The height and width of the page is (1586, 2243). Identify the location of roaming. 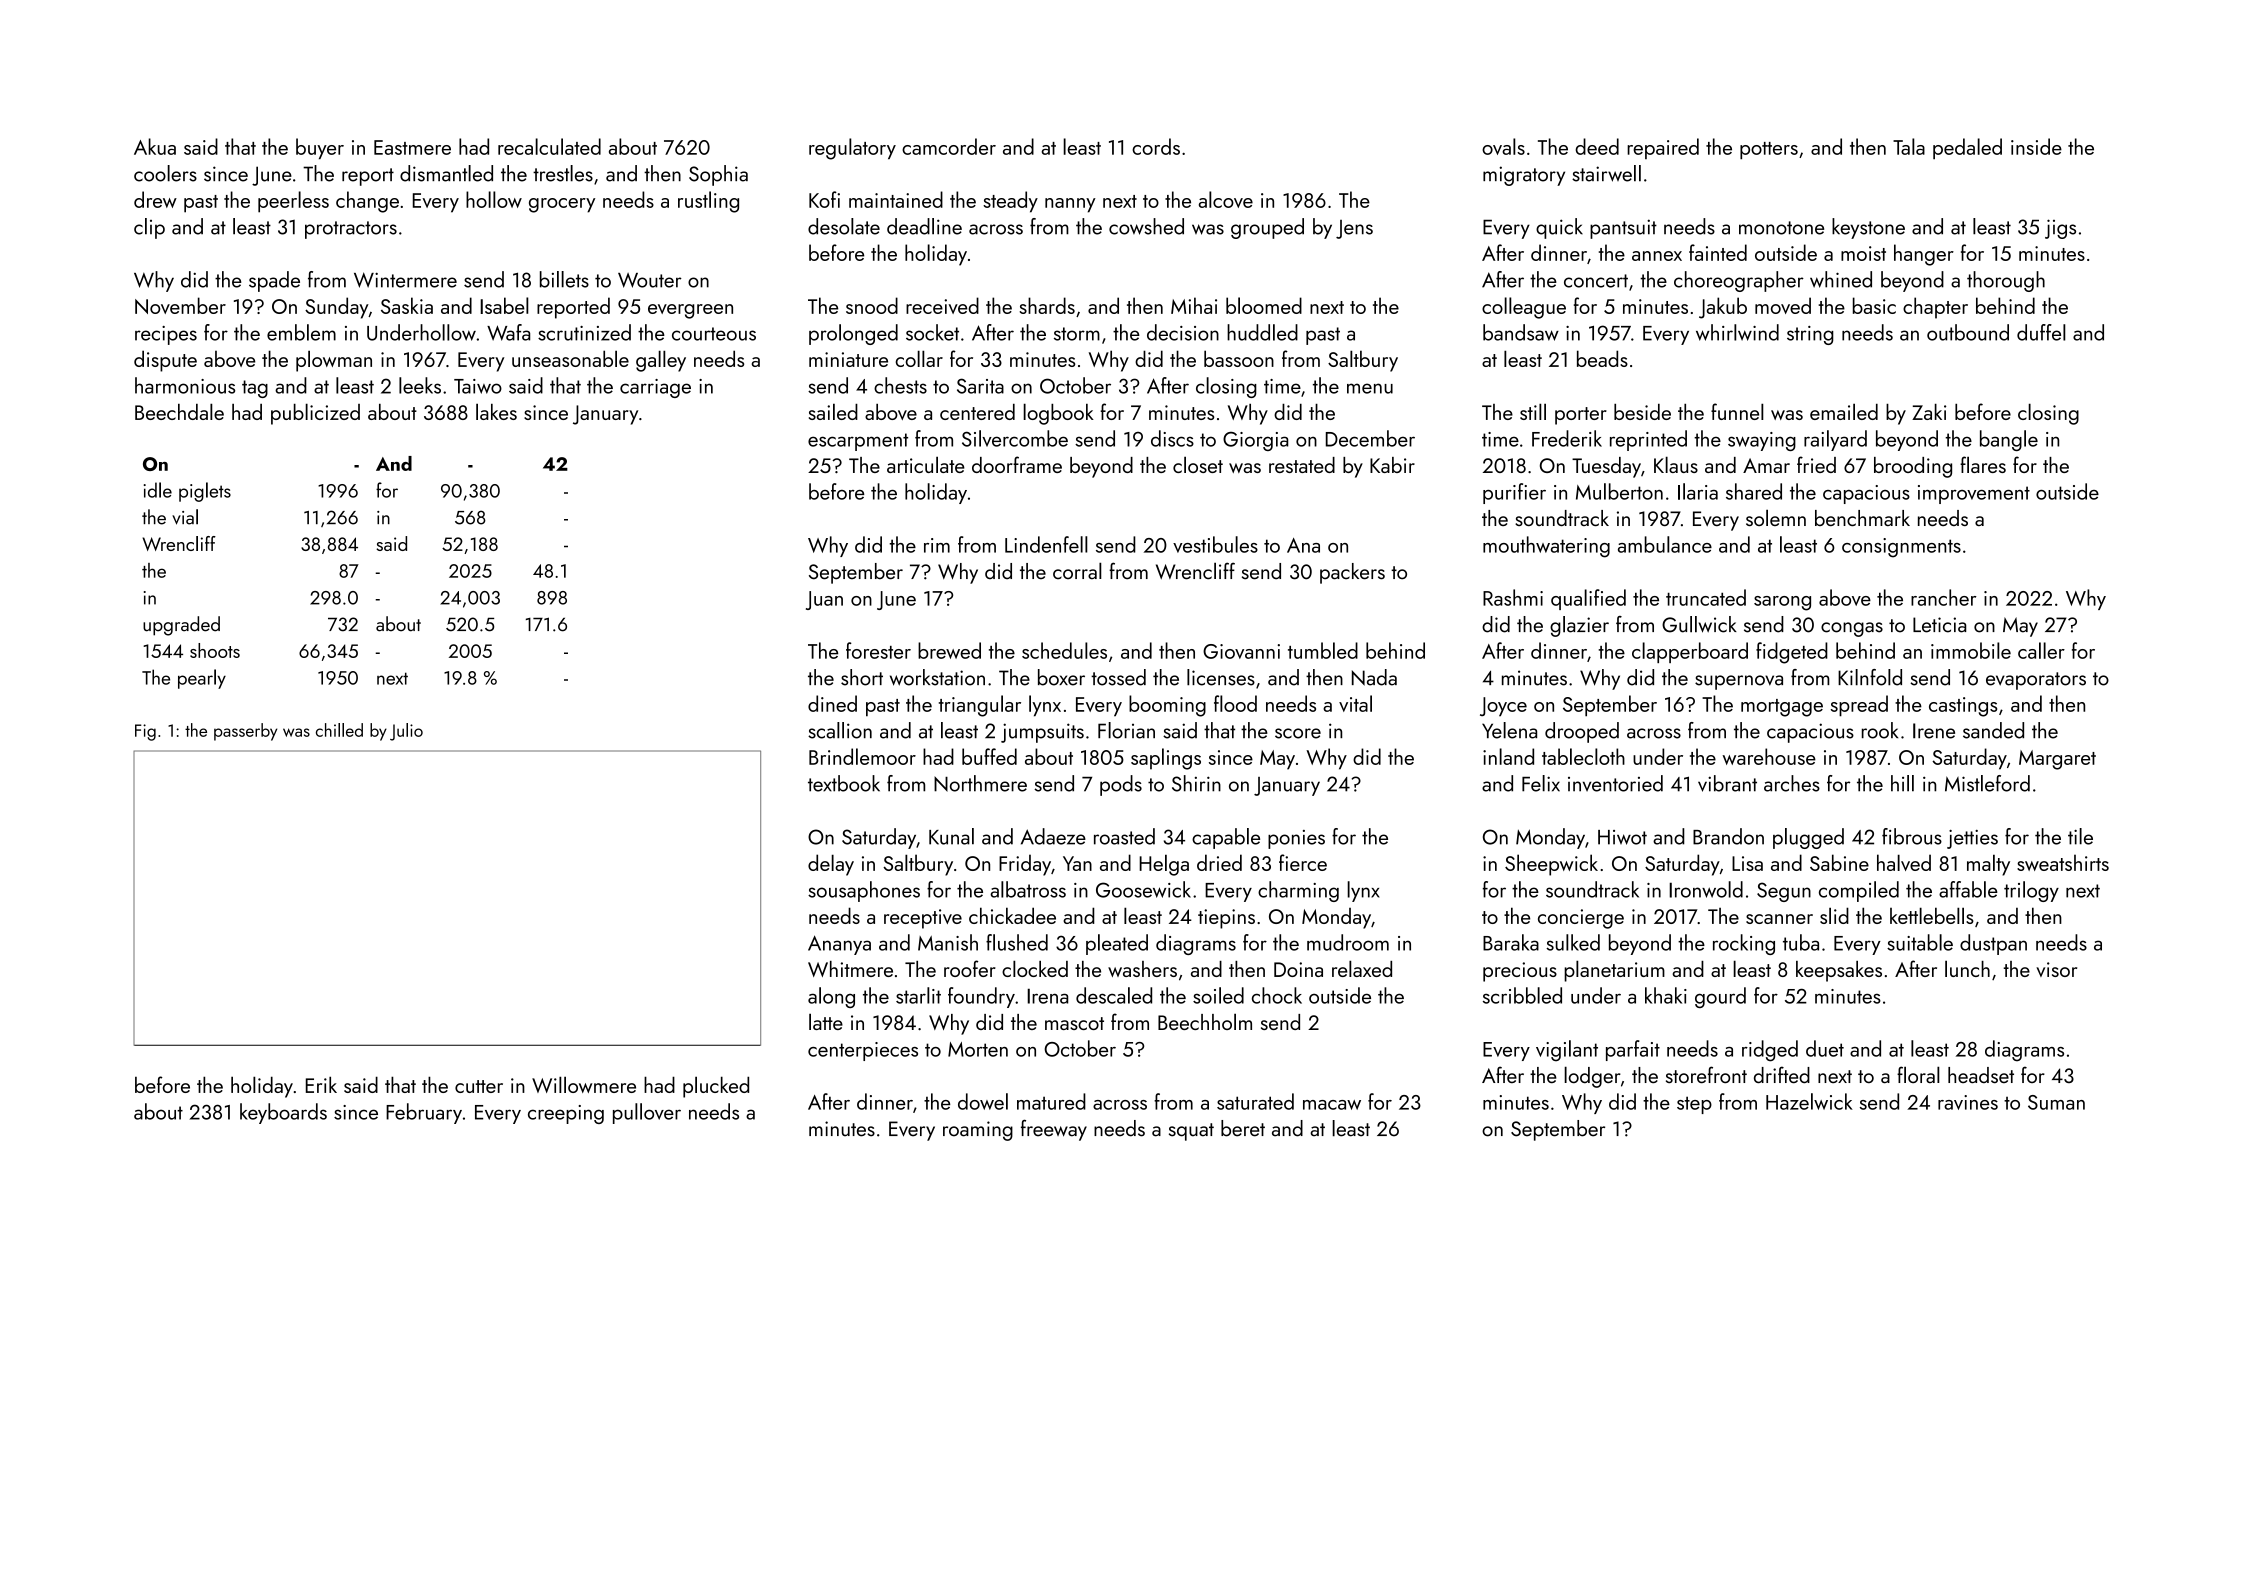
(978, 1131).
